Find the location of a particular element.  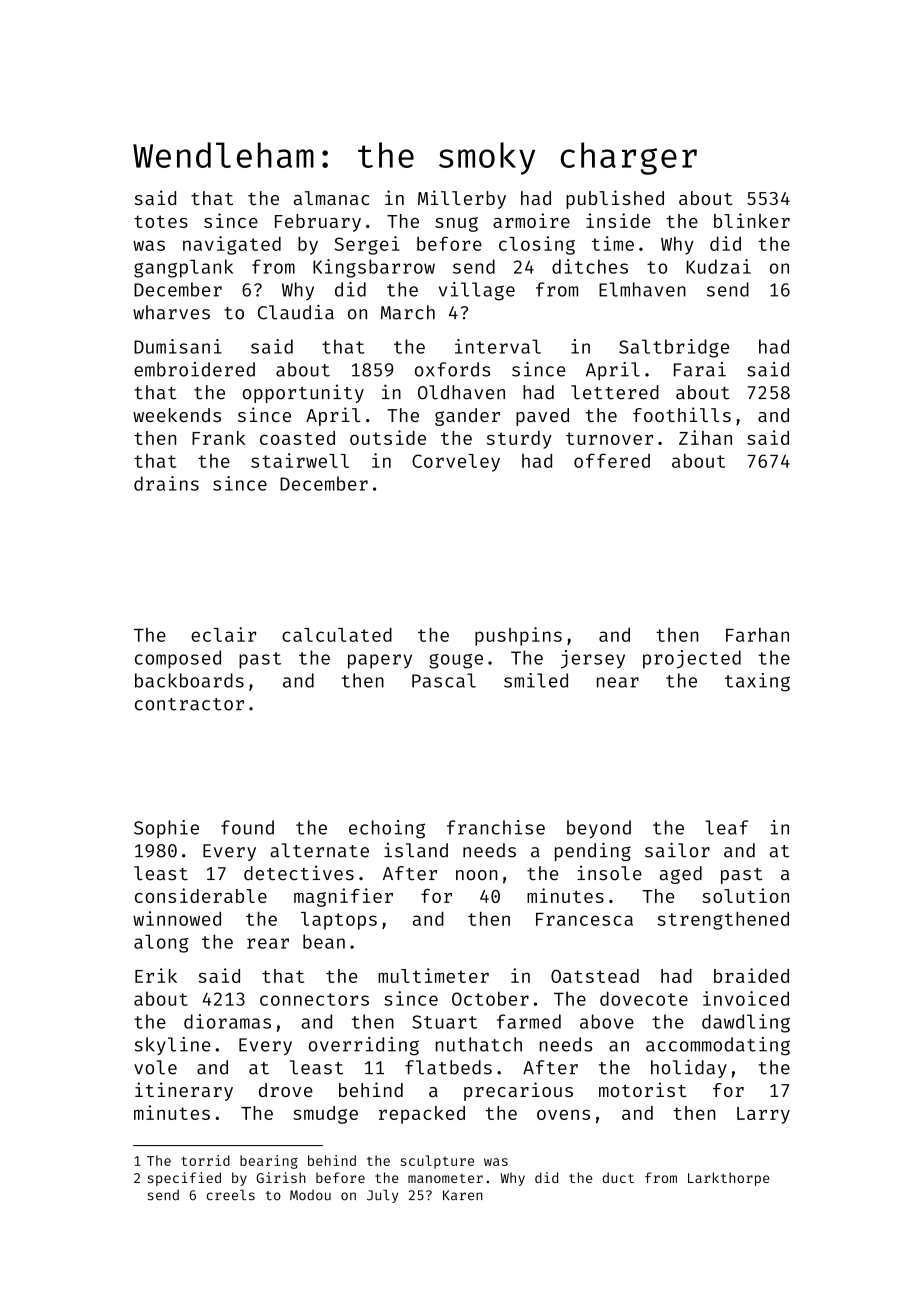

Millerby is located at coordinates (462, 199).
